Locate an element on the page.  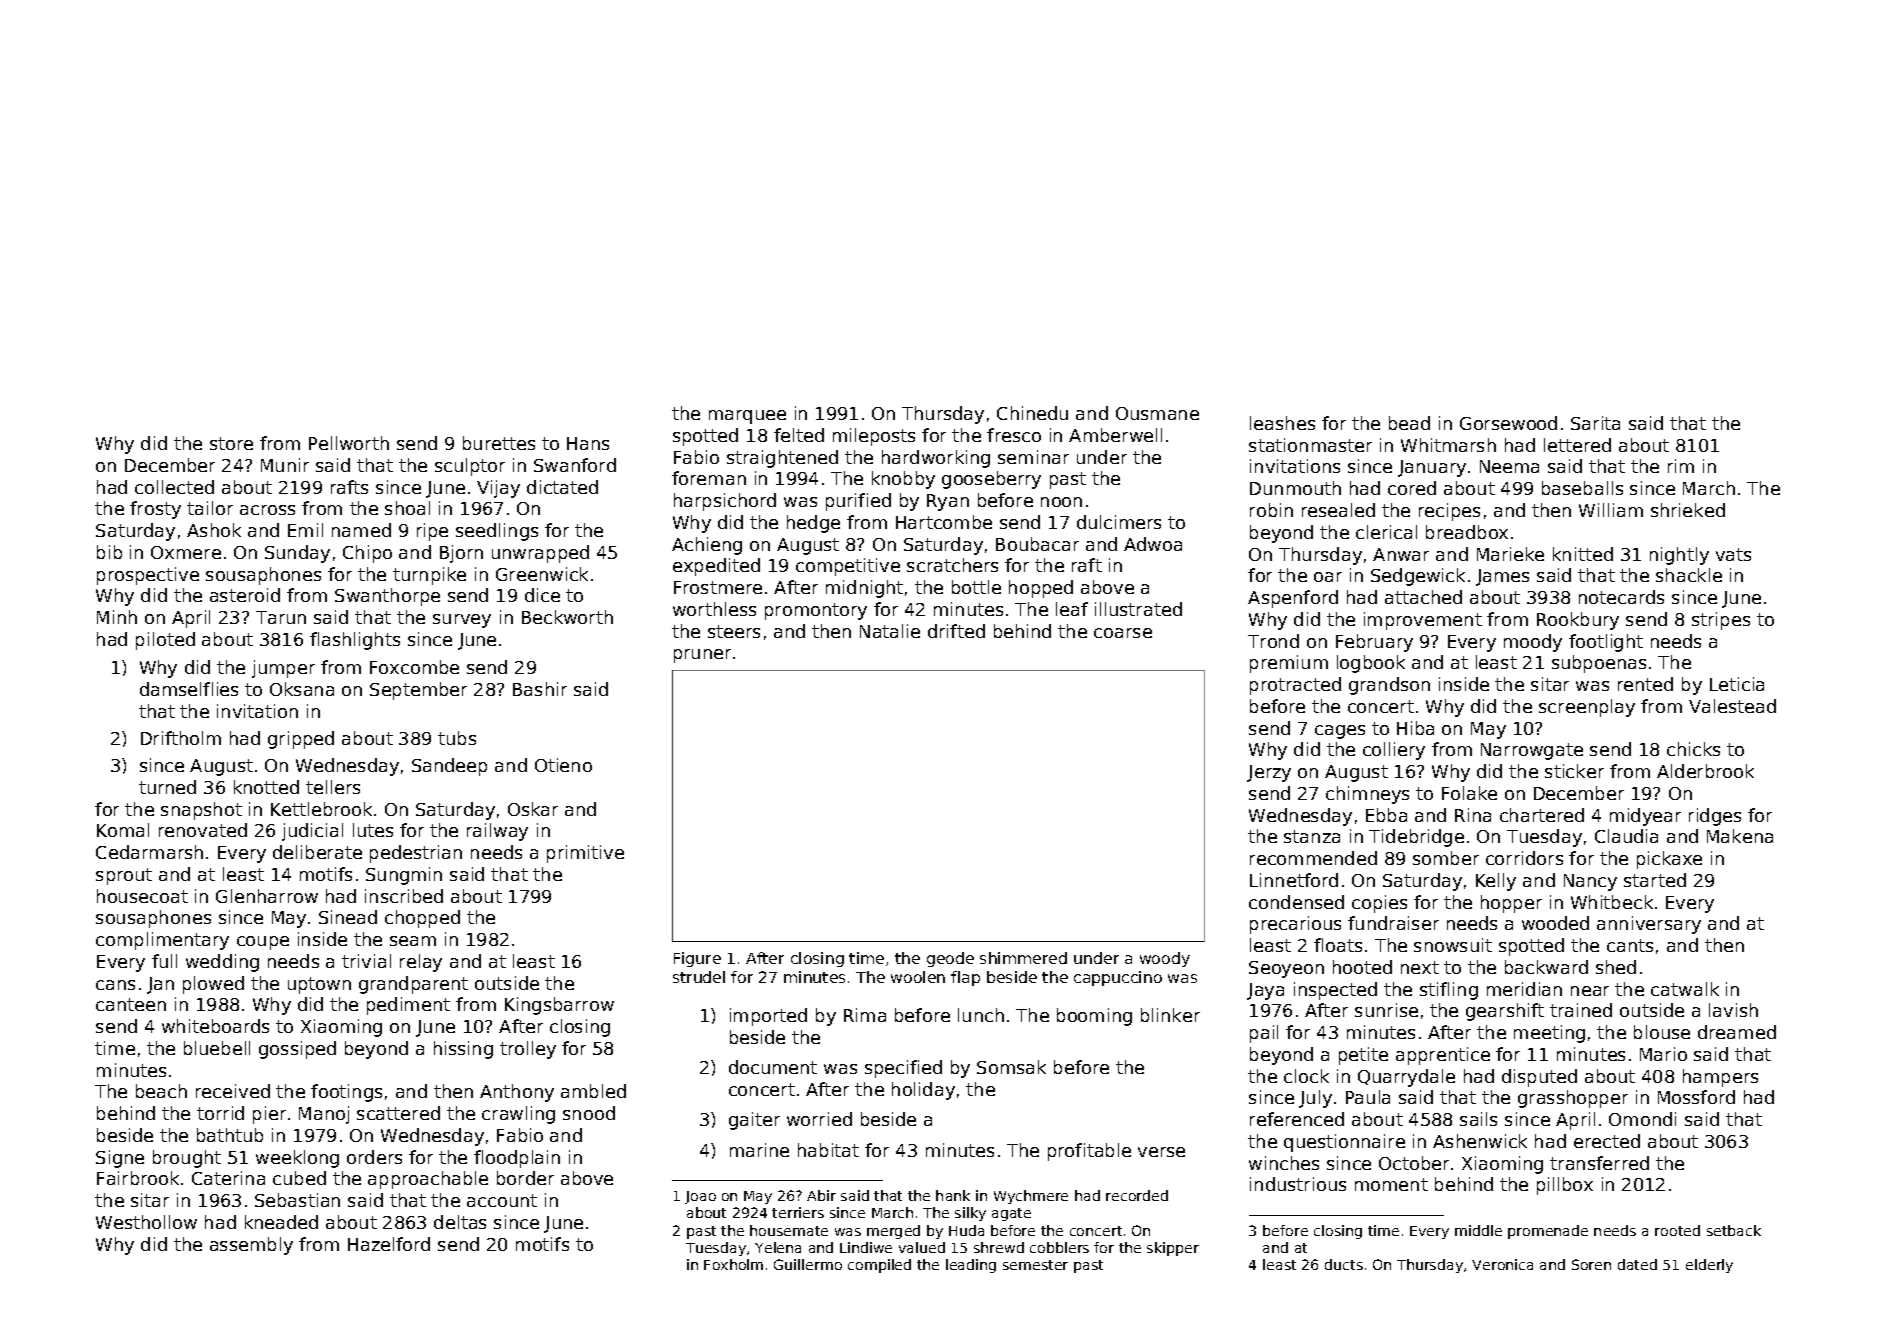
Chinedu is located at coordinates (1032, 413).
